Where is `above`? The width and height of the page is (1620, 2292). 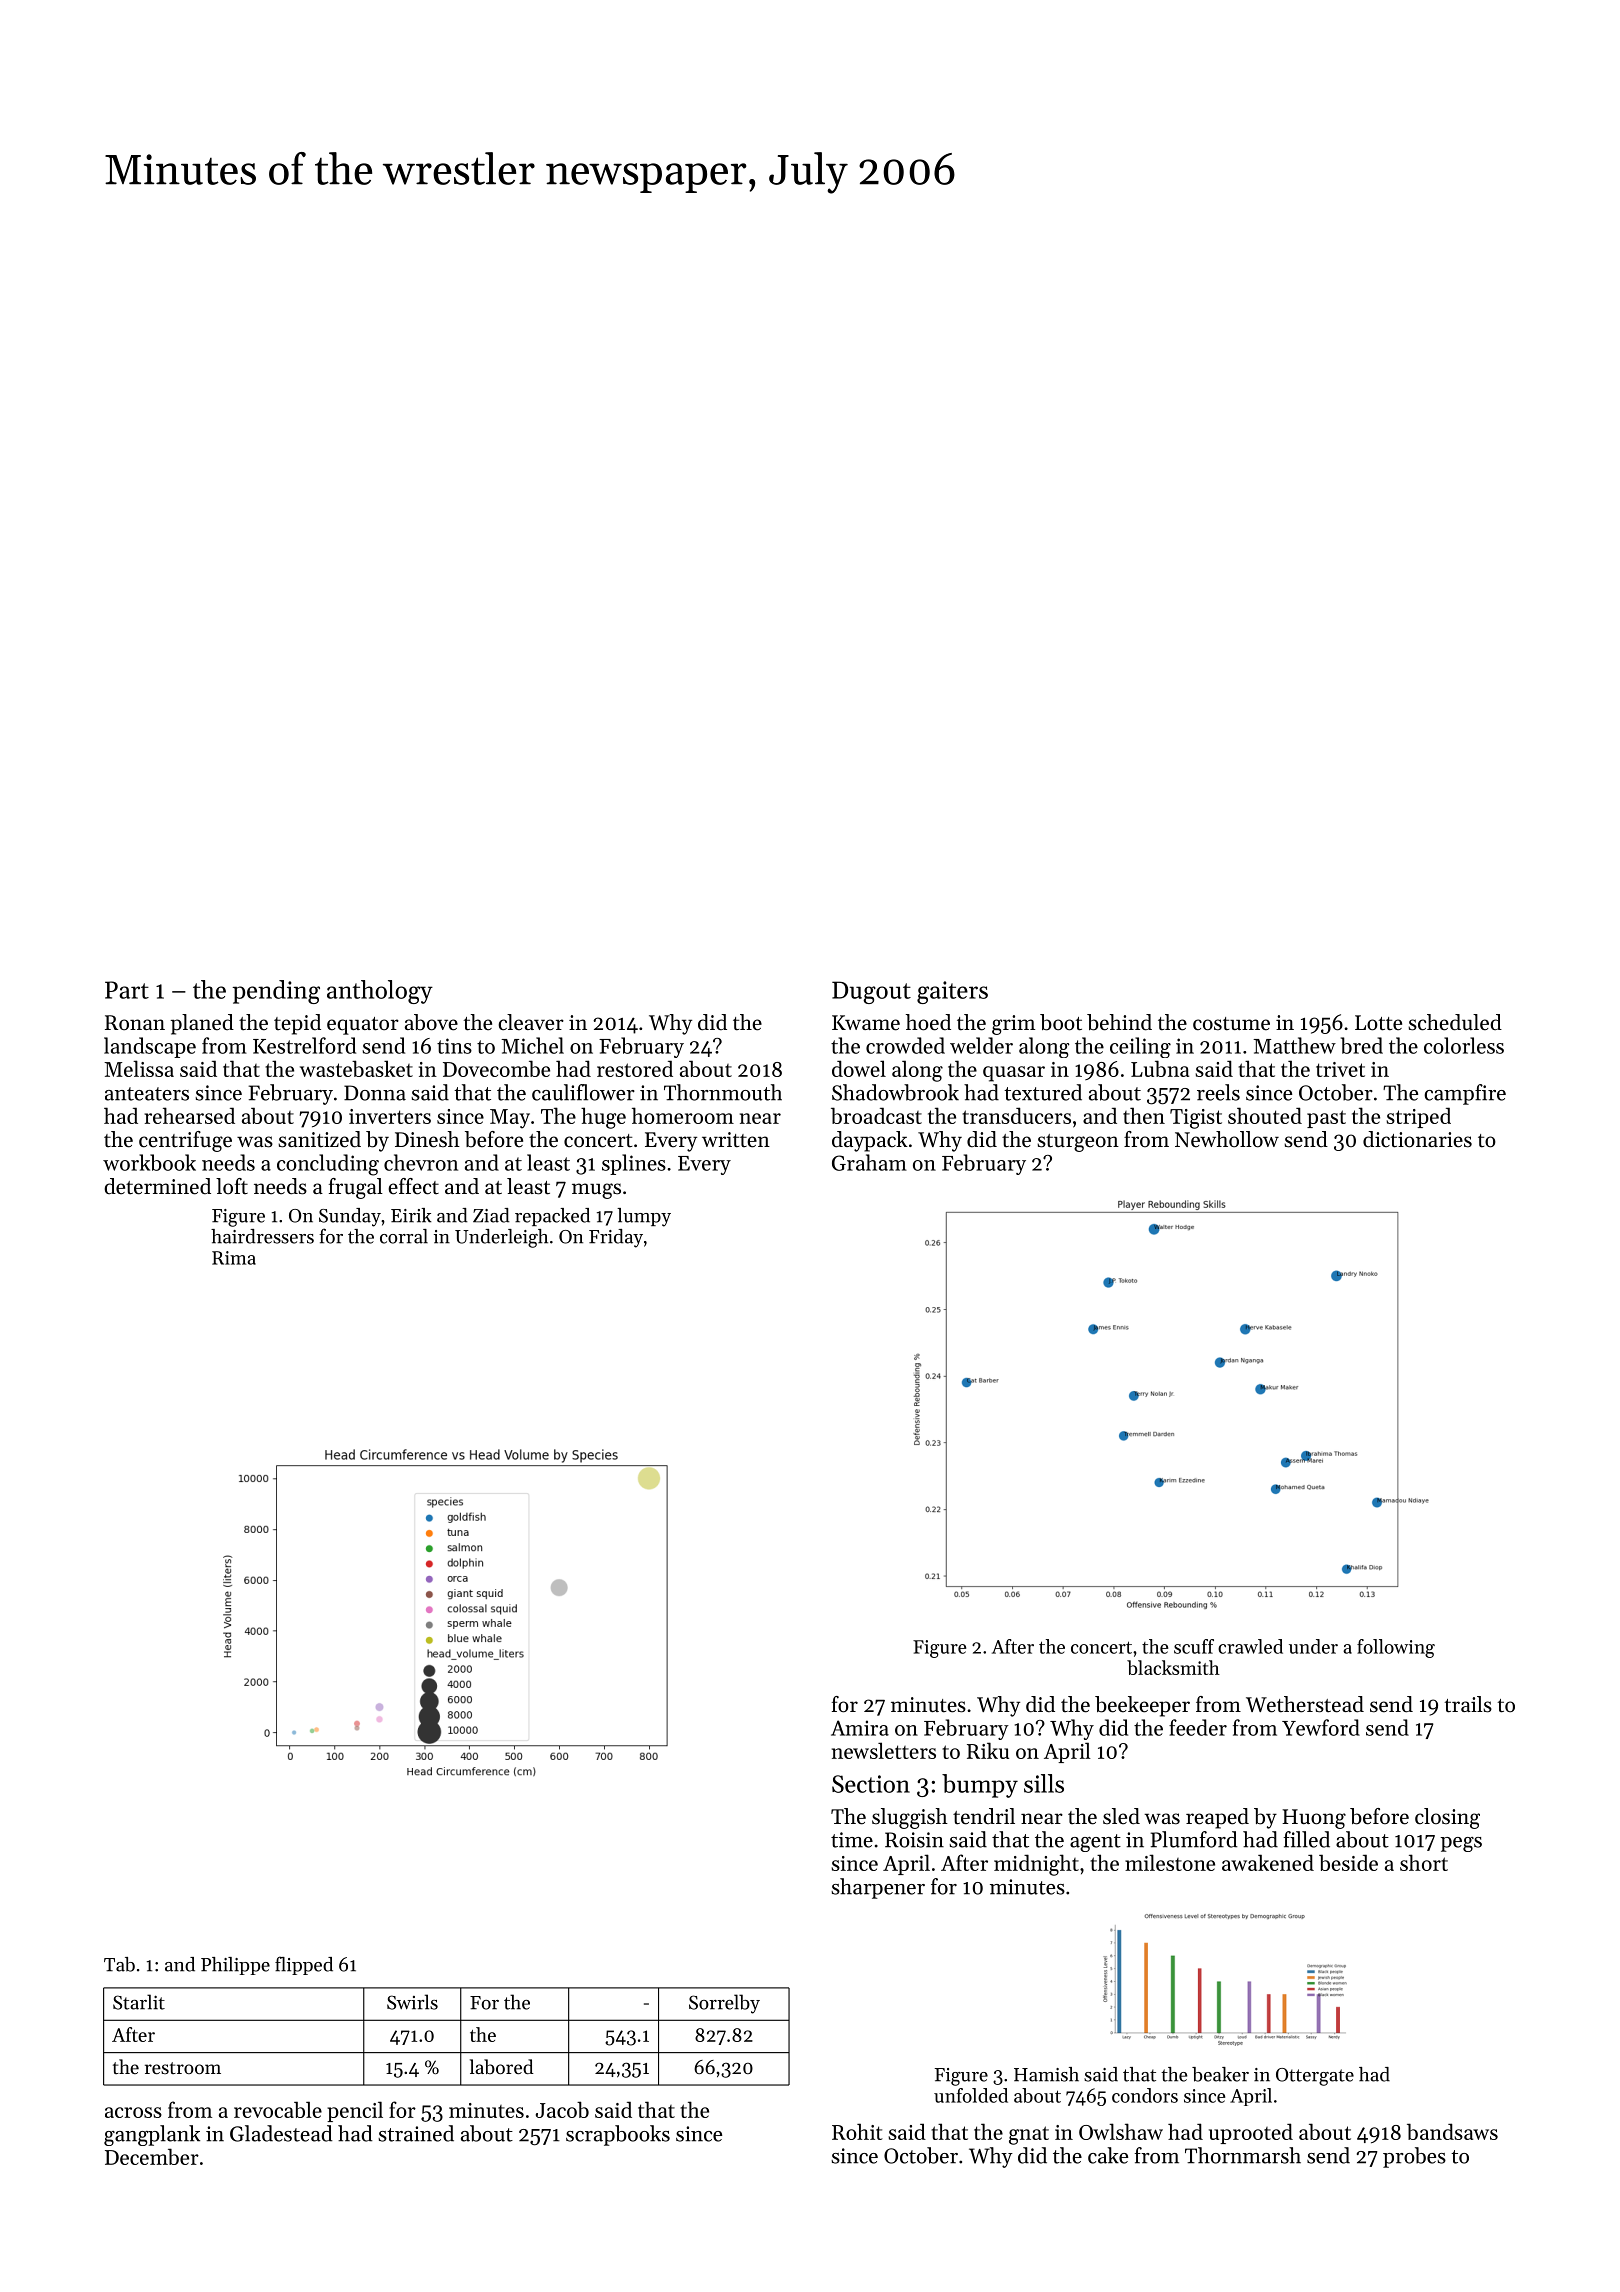 above is located at coordinates (431, 1022).
